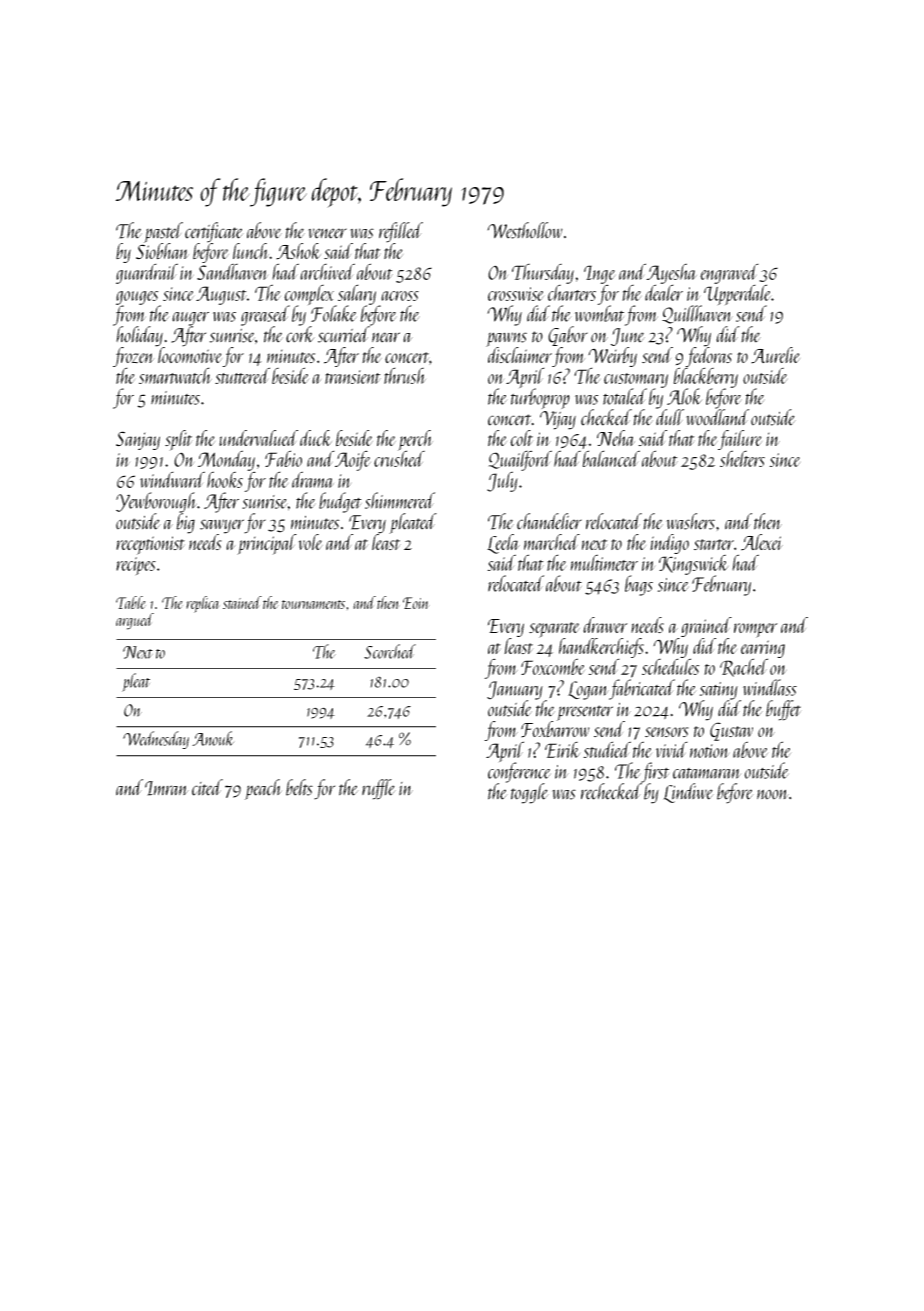 This screenshot has height=1311, width=924. What do you see at coordinates (401, 232) in the screenshot?
I see `refilled` at bounding box center [401, 232].
